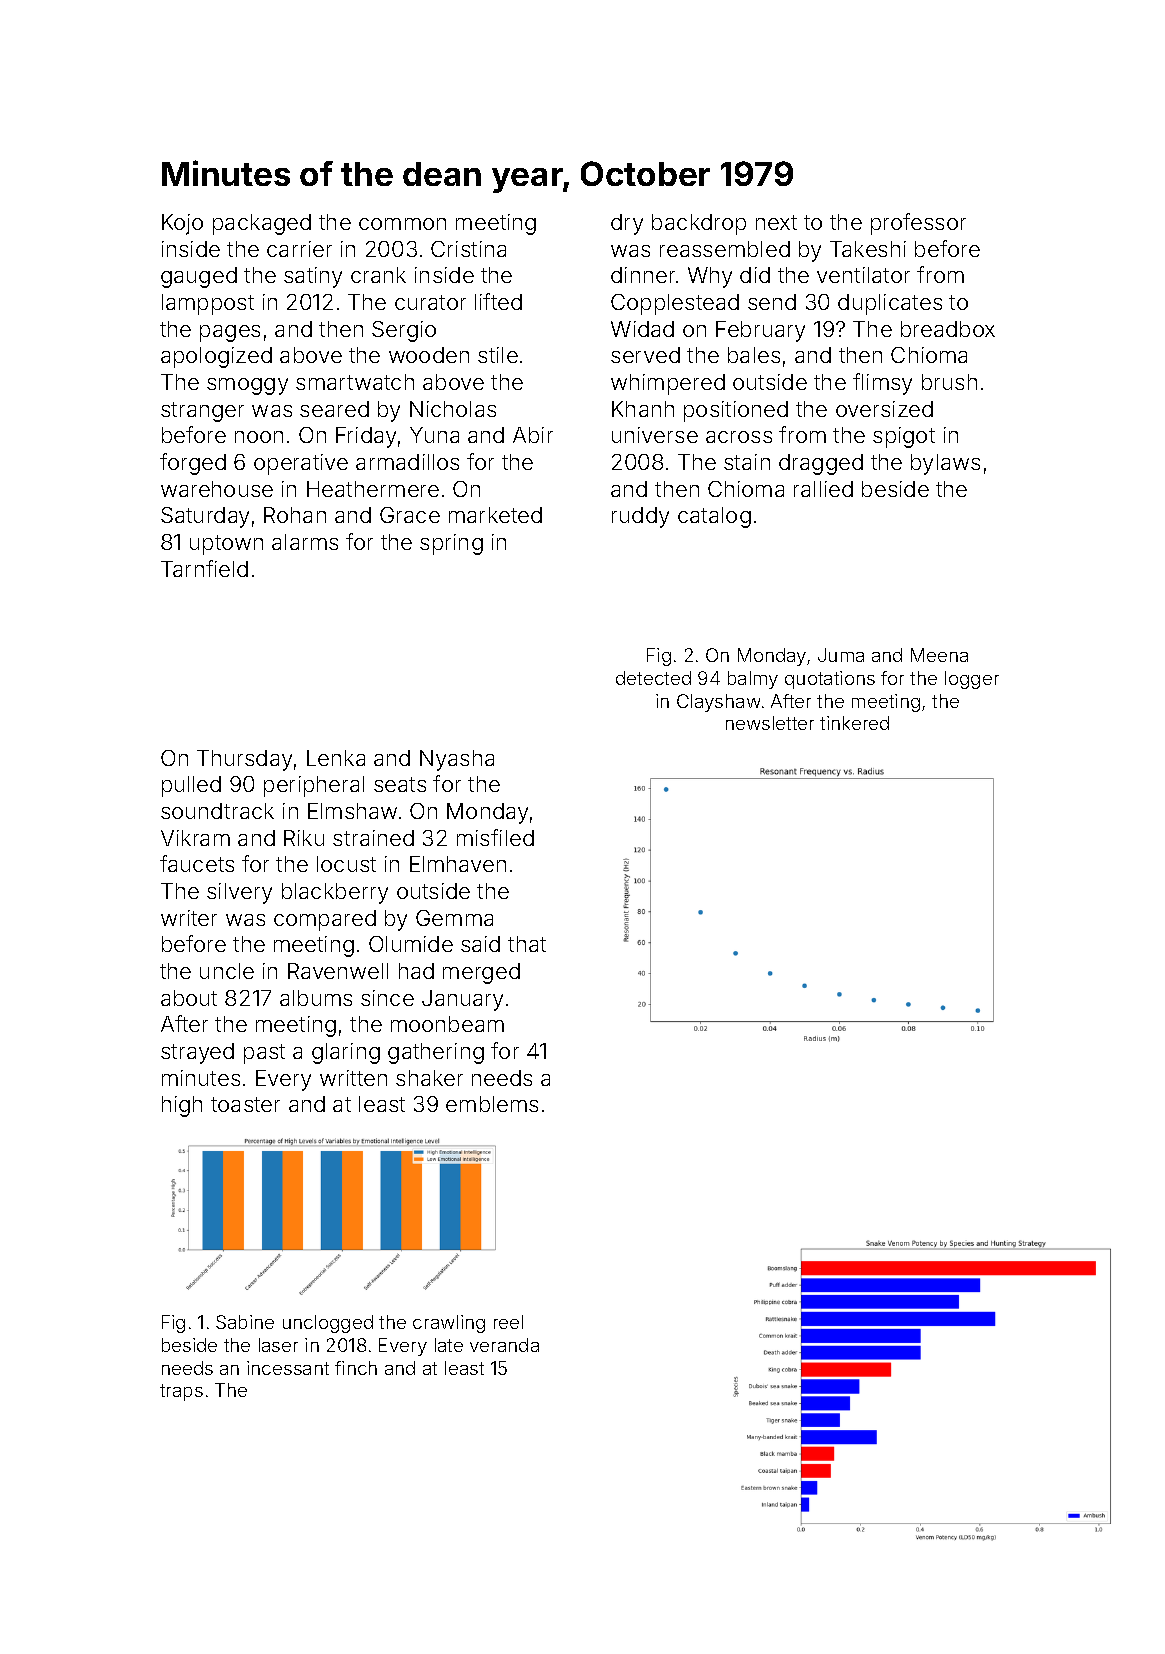 Image resolution: width=1165 pixels, height=1654 pixels. What do you see at coordinates (918, 224) in the screenshot?
I see `professor` at bounding box center [918, 224].
